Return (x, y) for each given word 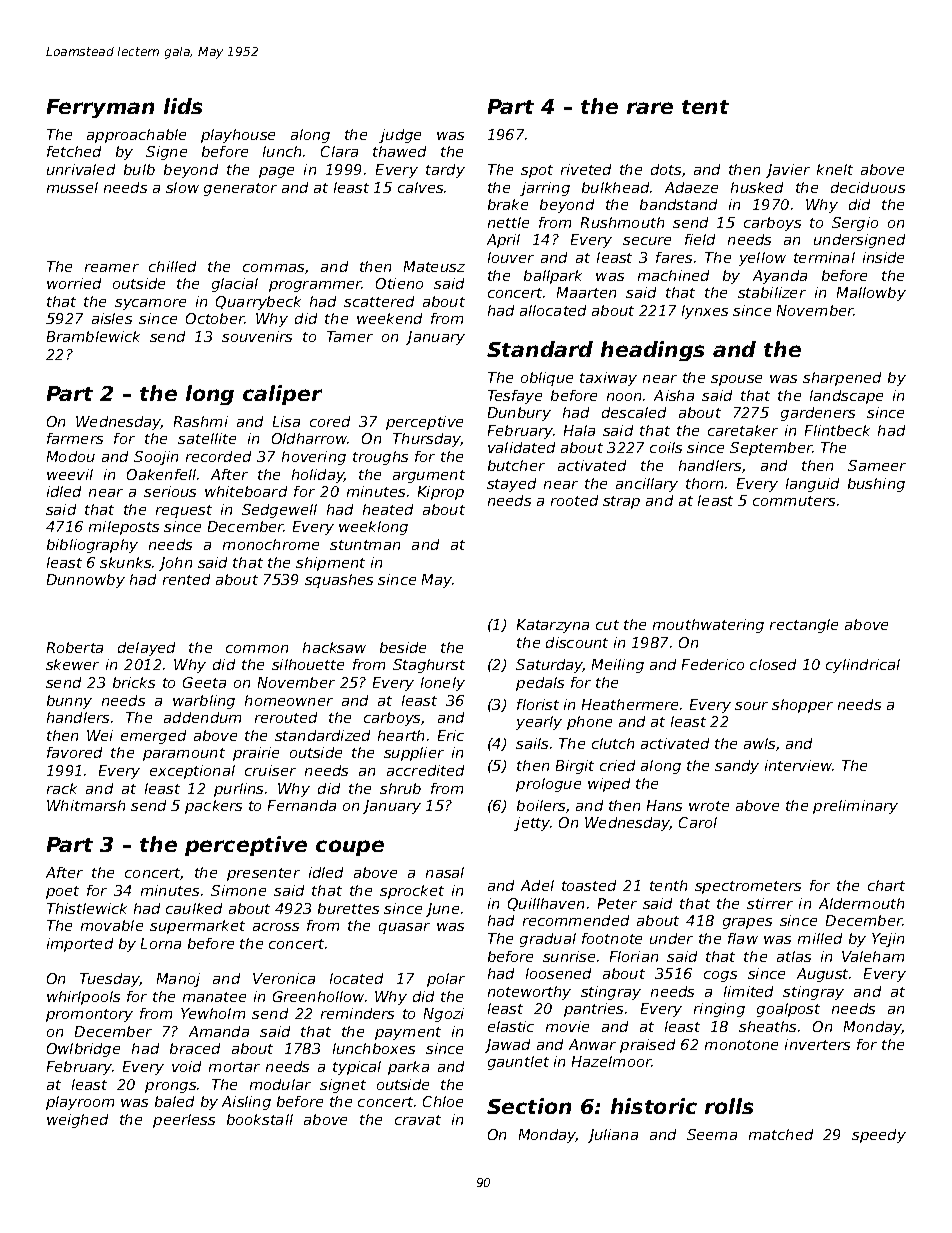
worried (74, 283)
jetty (532, 824)
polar (446, 980)
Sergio (855, 224)
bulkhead (615, 187)
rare (650, 108)
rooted (574, 500)
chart (886, 885)
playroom (80, 1103)
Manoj (178, 980)
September (771, 449)
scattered (379, 301)
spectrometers (748, 887)
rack (62, 788)
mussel (72, 187)
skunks (125, 562)
